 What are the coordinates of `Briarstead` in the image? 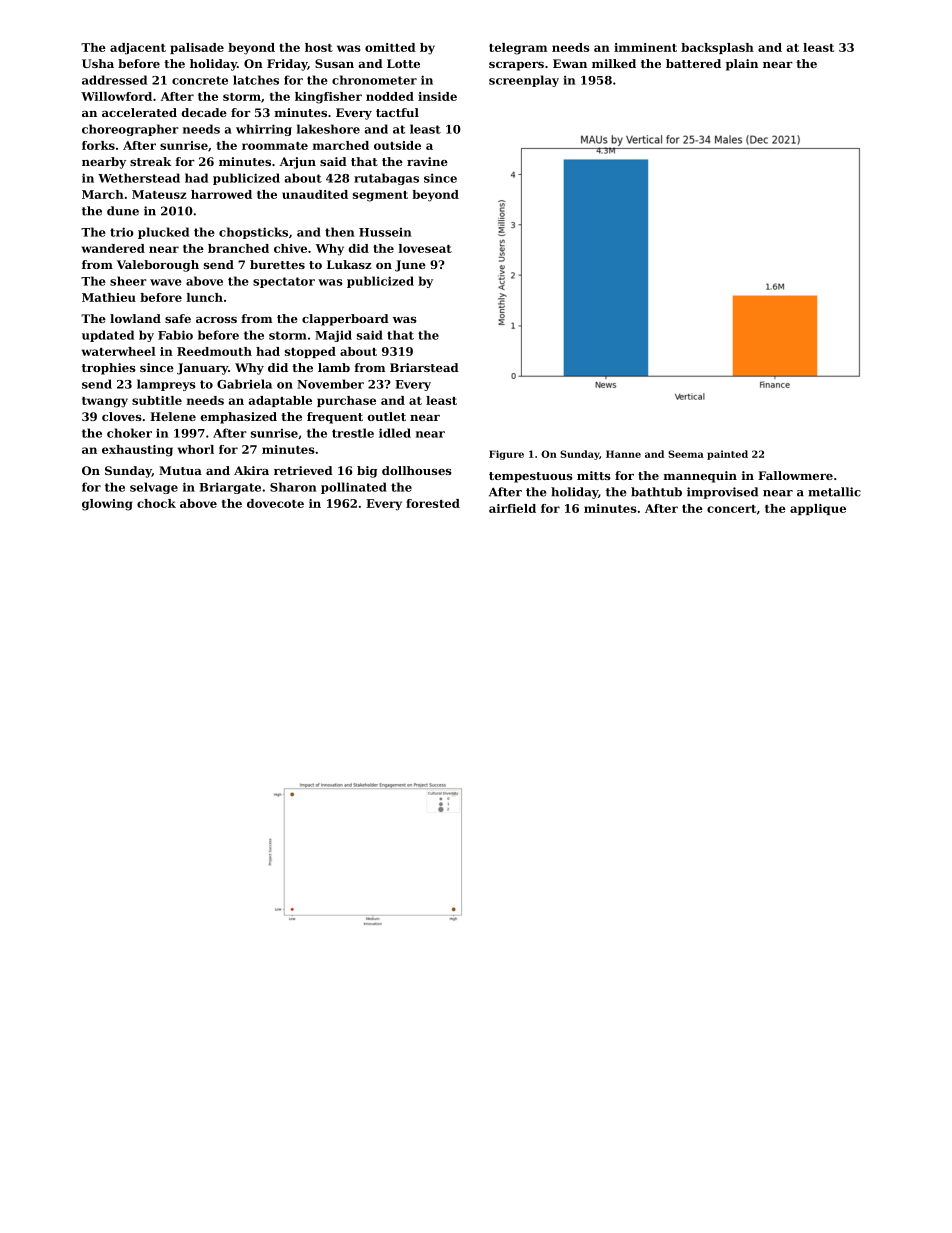 It's located at (424, 367).
